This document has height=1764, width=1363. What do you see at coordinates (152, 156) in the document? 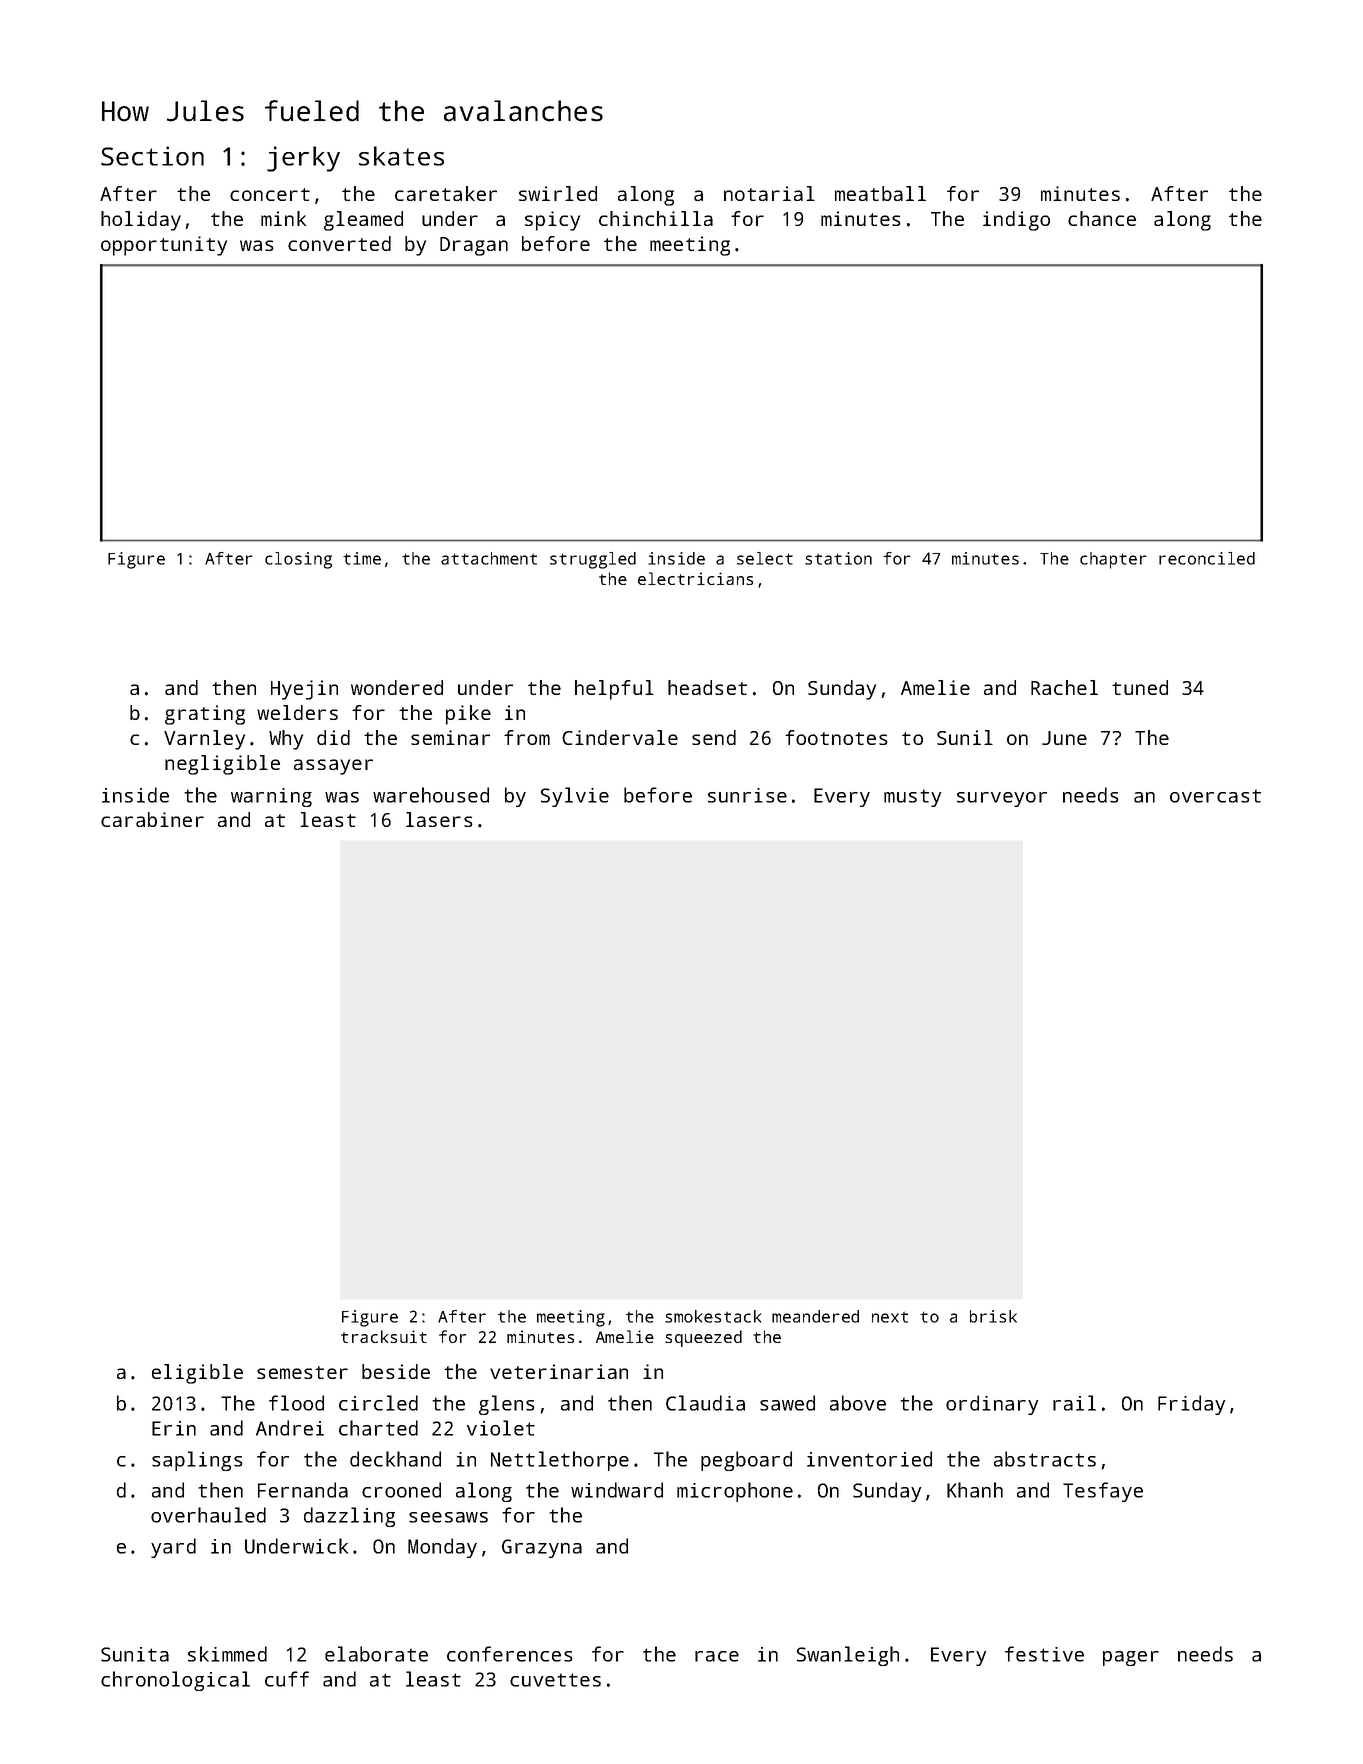
I see `Section` at bounding box center [152, 156].
